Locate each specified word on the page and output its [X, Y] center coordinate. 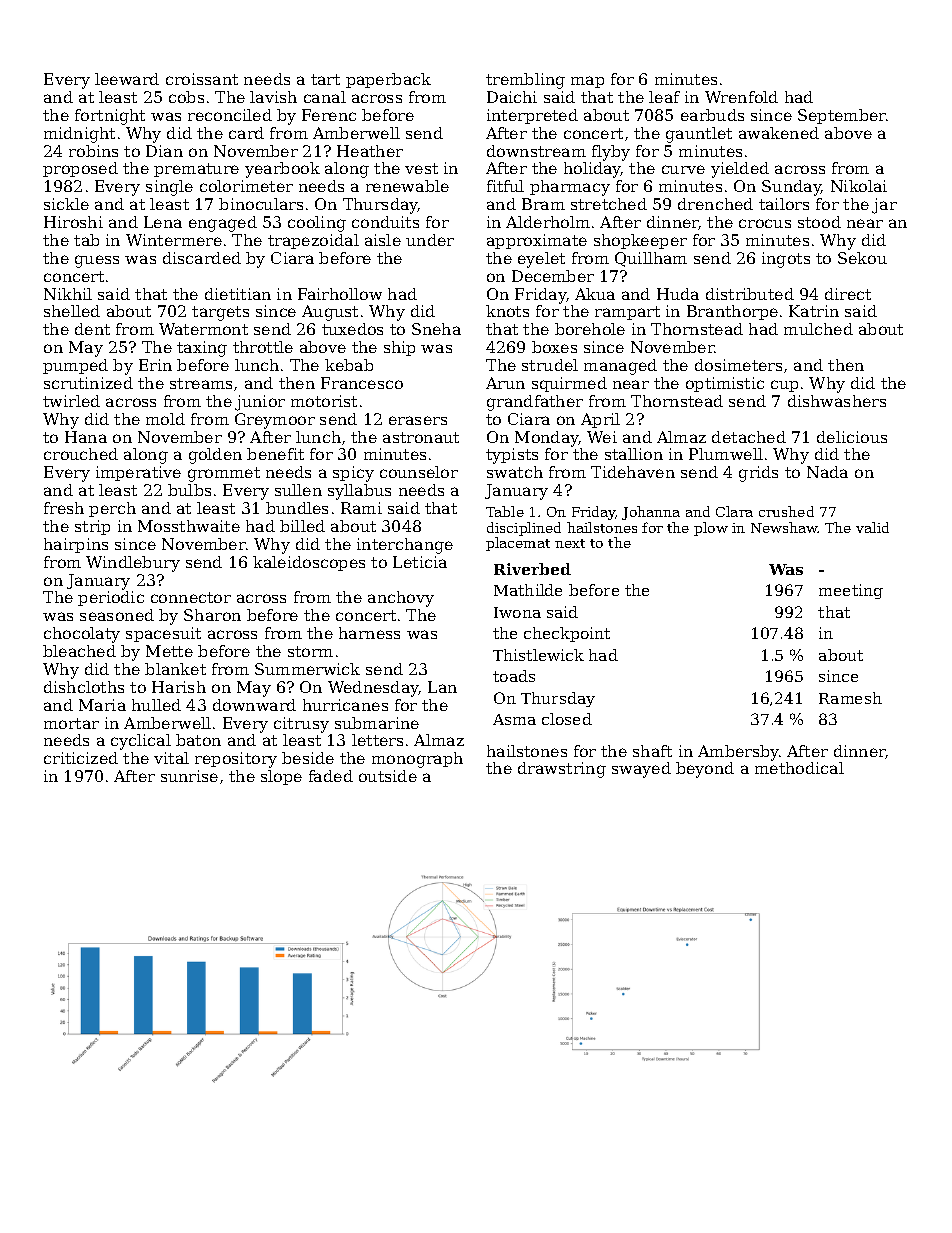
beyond [705, 770]
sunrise [189, 776]
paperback [388, 80]
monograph [417, 760]
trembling [525, 81]
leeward [127, 79]
